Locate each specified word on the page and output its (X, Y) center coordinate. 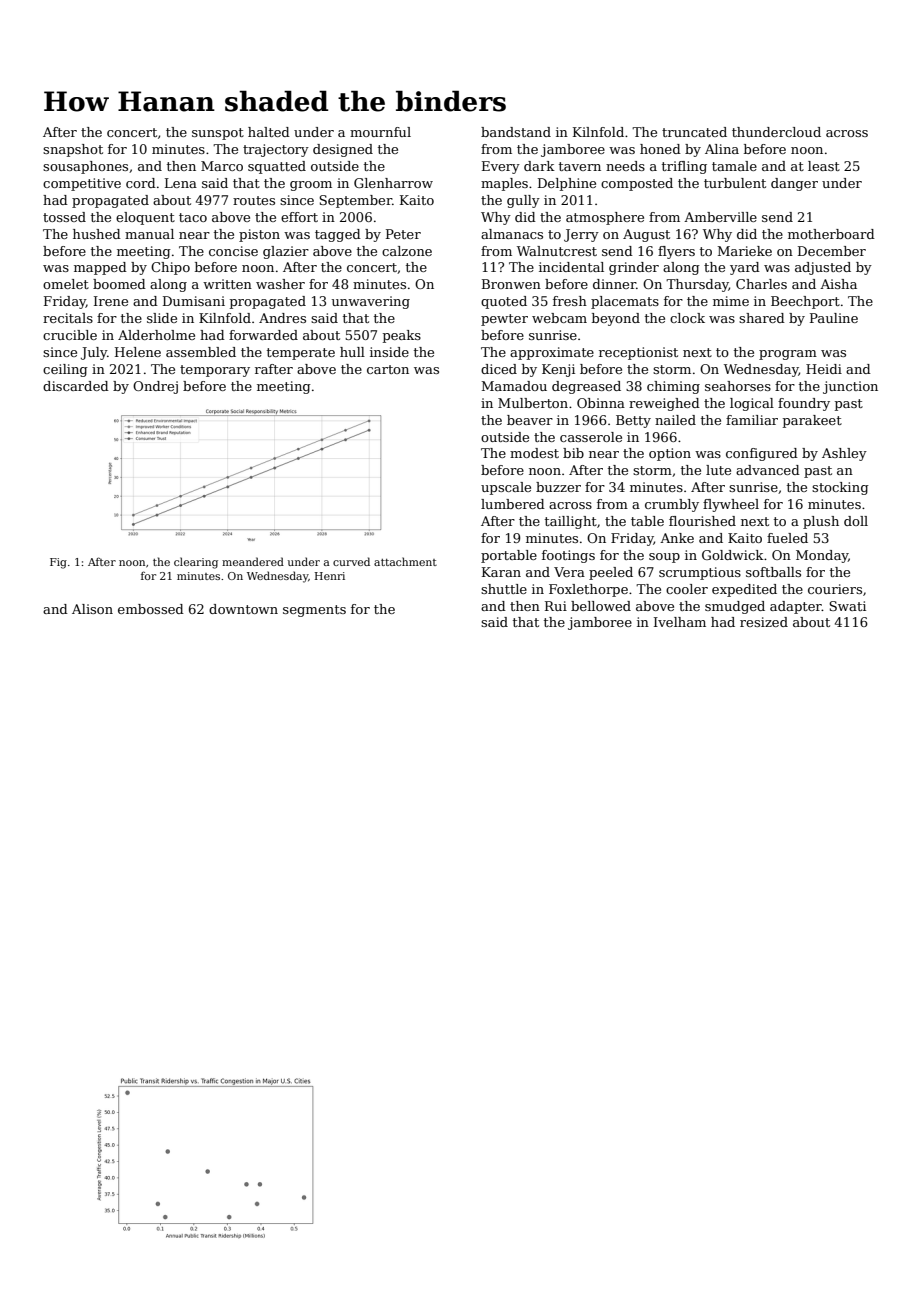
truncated (694, 132)
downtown (243, 609)
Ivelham (680, 622)
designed (343, 150)
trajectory (276, 150)
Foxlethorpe (588, 590)
